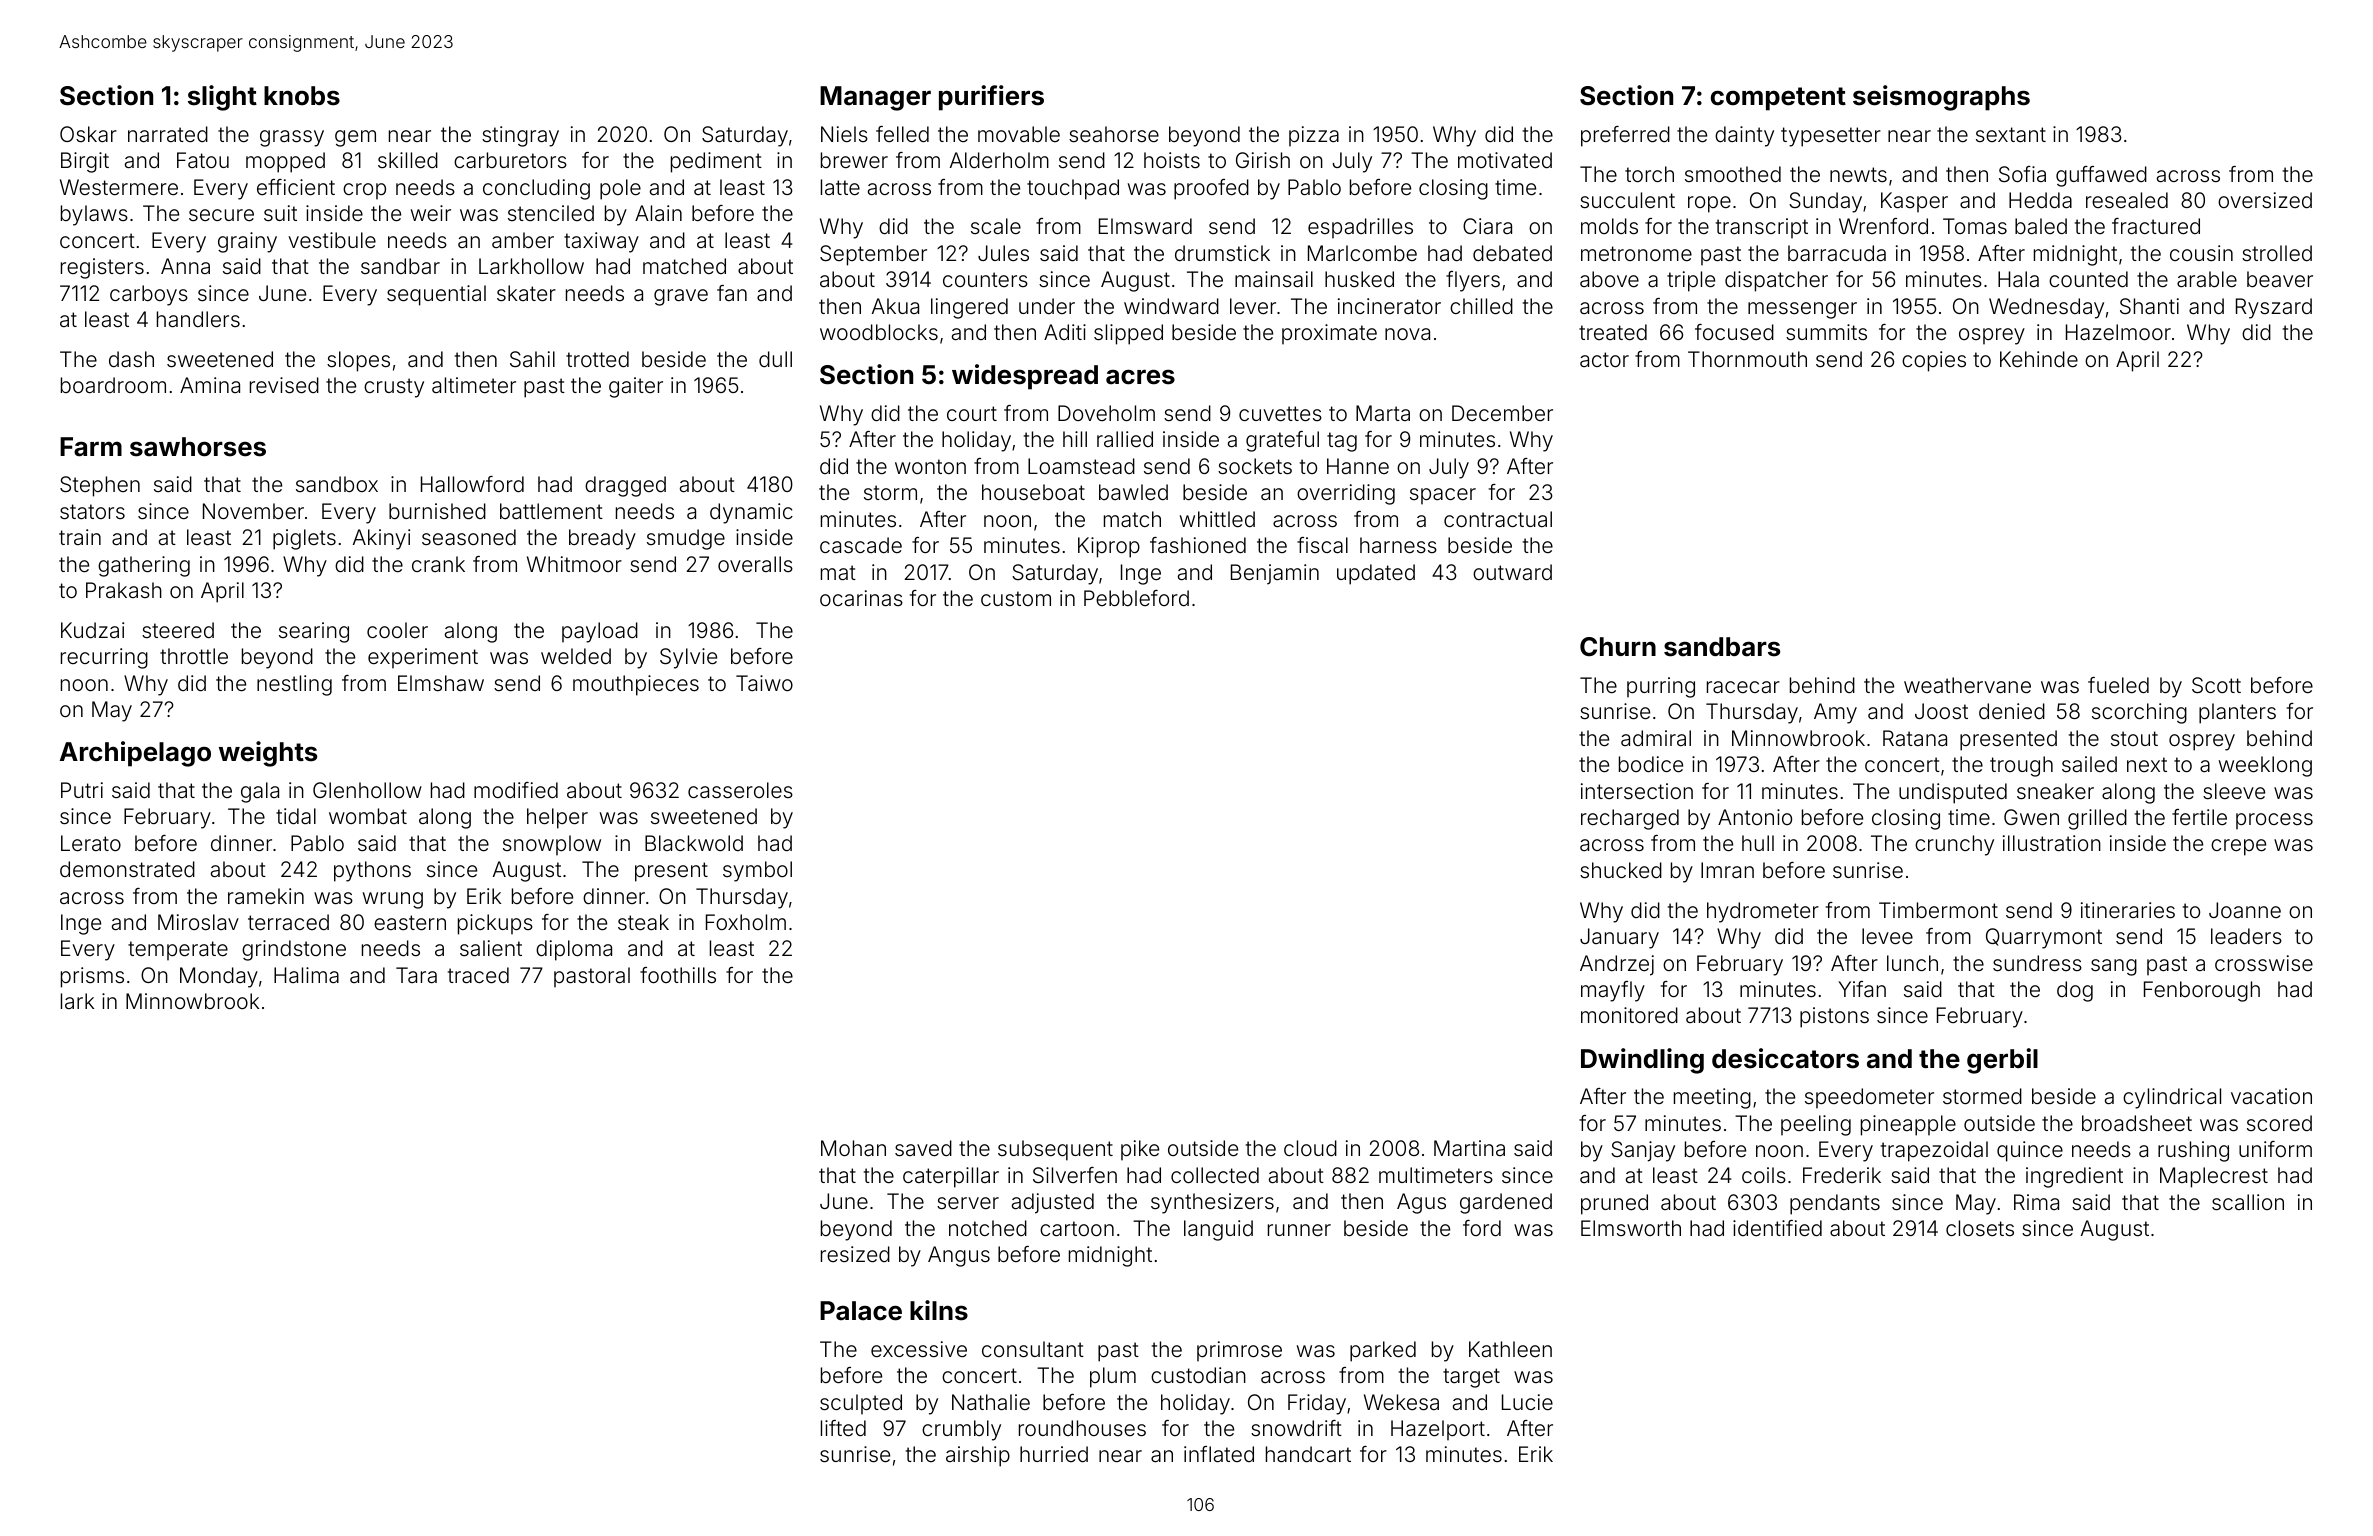 The width and height of the page is (2373, 1536). What do you see at coordinates (843, 1428) in the page?
I see `lifted` at bounding box center [843, 1428].
